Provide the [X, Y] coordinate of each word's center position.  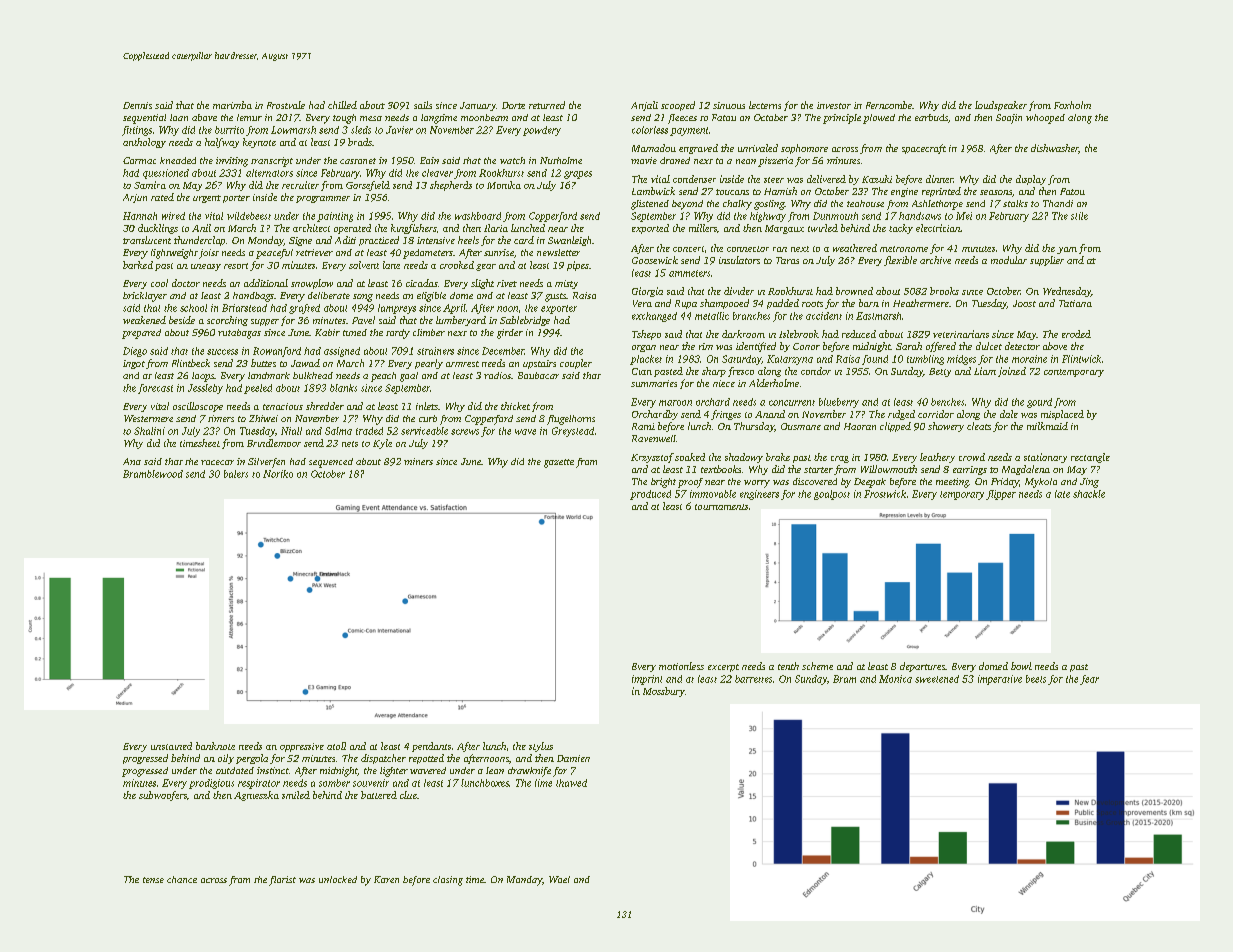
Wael [559, 879]
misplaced [1062, 415]
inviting [232, 162]
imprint [647, 680]
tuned [355, 332]
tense [153, 880]
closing [448, 881]
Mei [964, 216]
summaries [654, 383]
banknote [215, 746]
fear [1089, 680]
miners [418, 461]
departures [922, 667]
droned [675, 160]
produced [650, 495]
